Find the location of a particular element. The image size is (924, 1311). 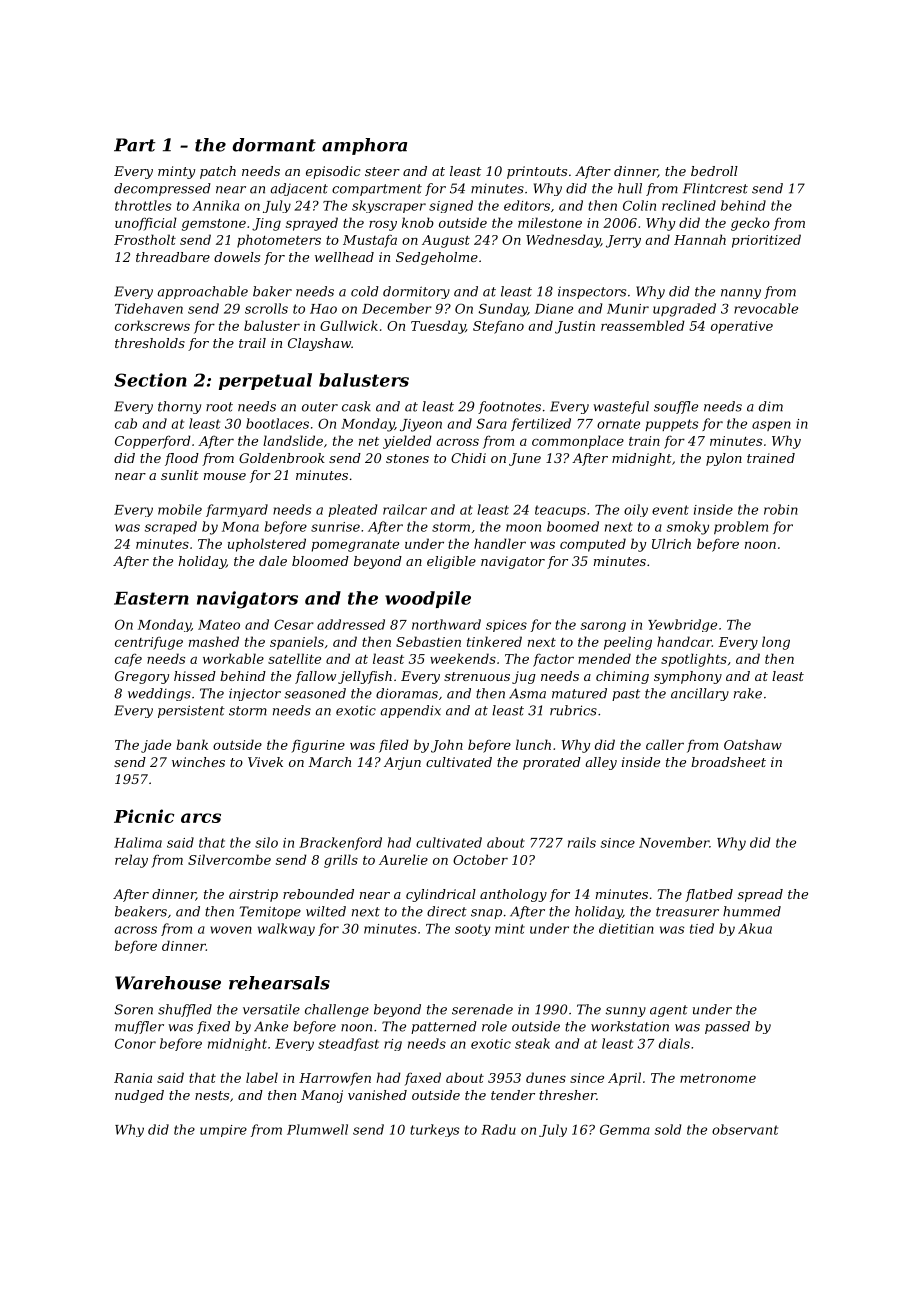

Oatshaw is located at coordinates (753, 744).
